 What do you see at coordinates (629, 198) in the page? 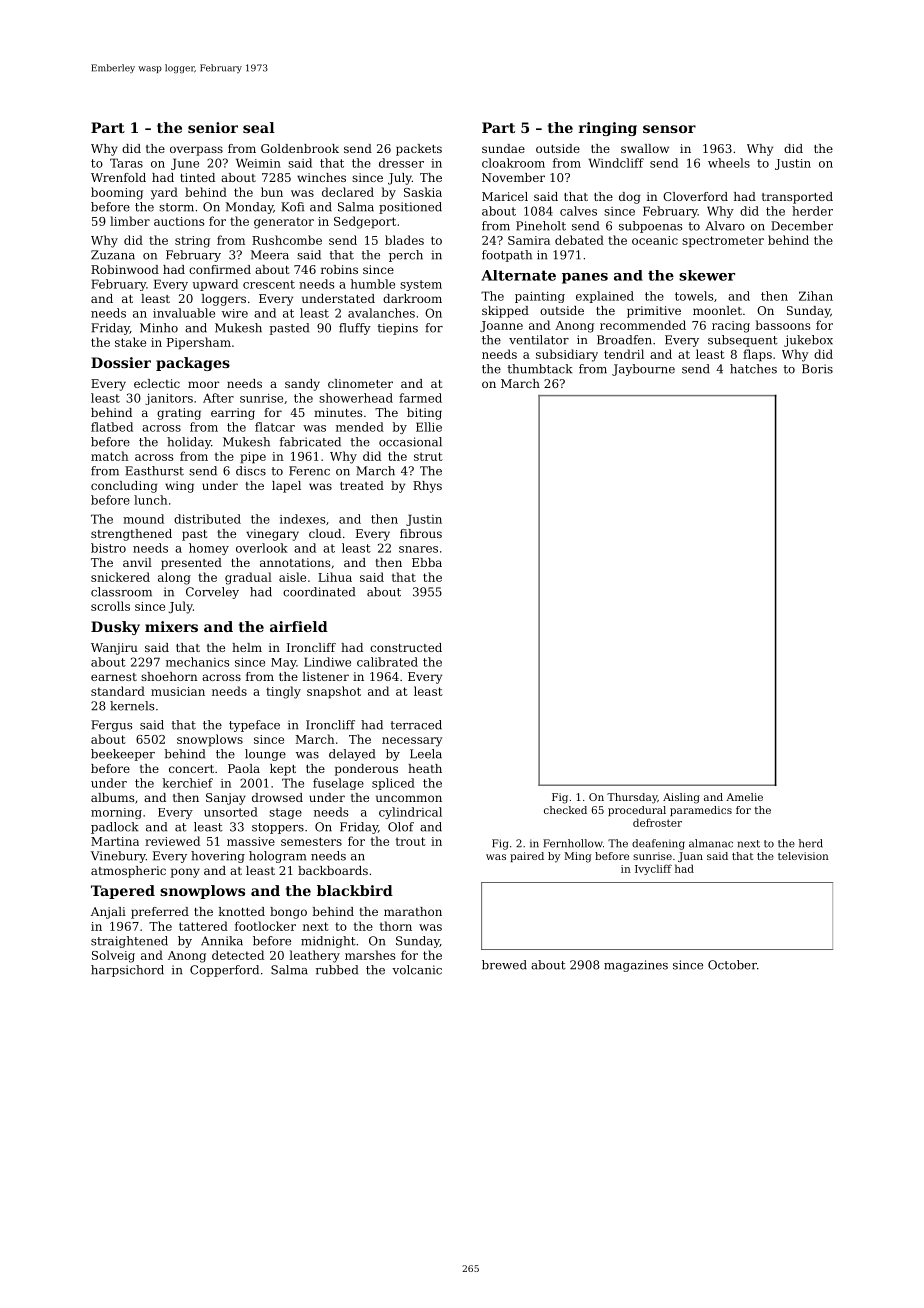
I see `dog` at bounding box center [629, 198].
